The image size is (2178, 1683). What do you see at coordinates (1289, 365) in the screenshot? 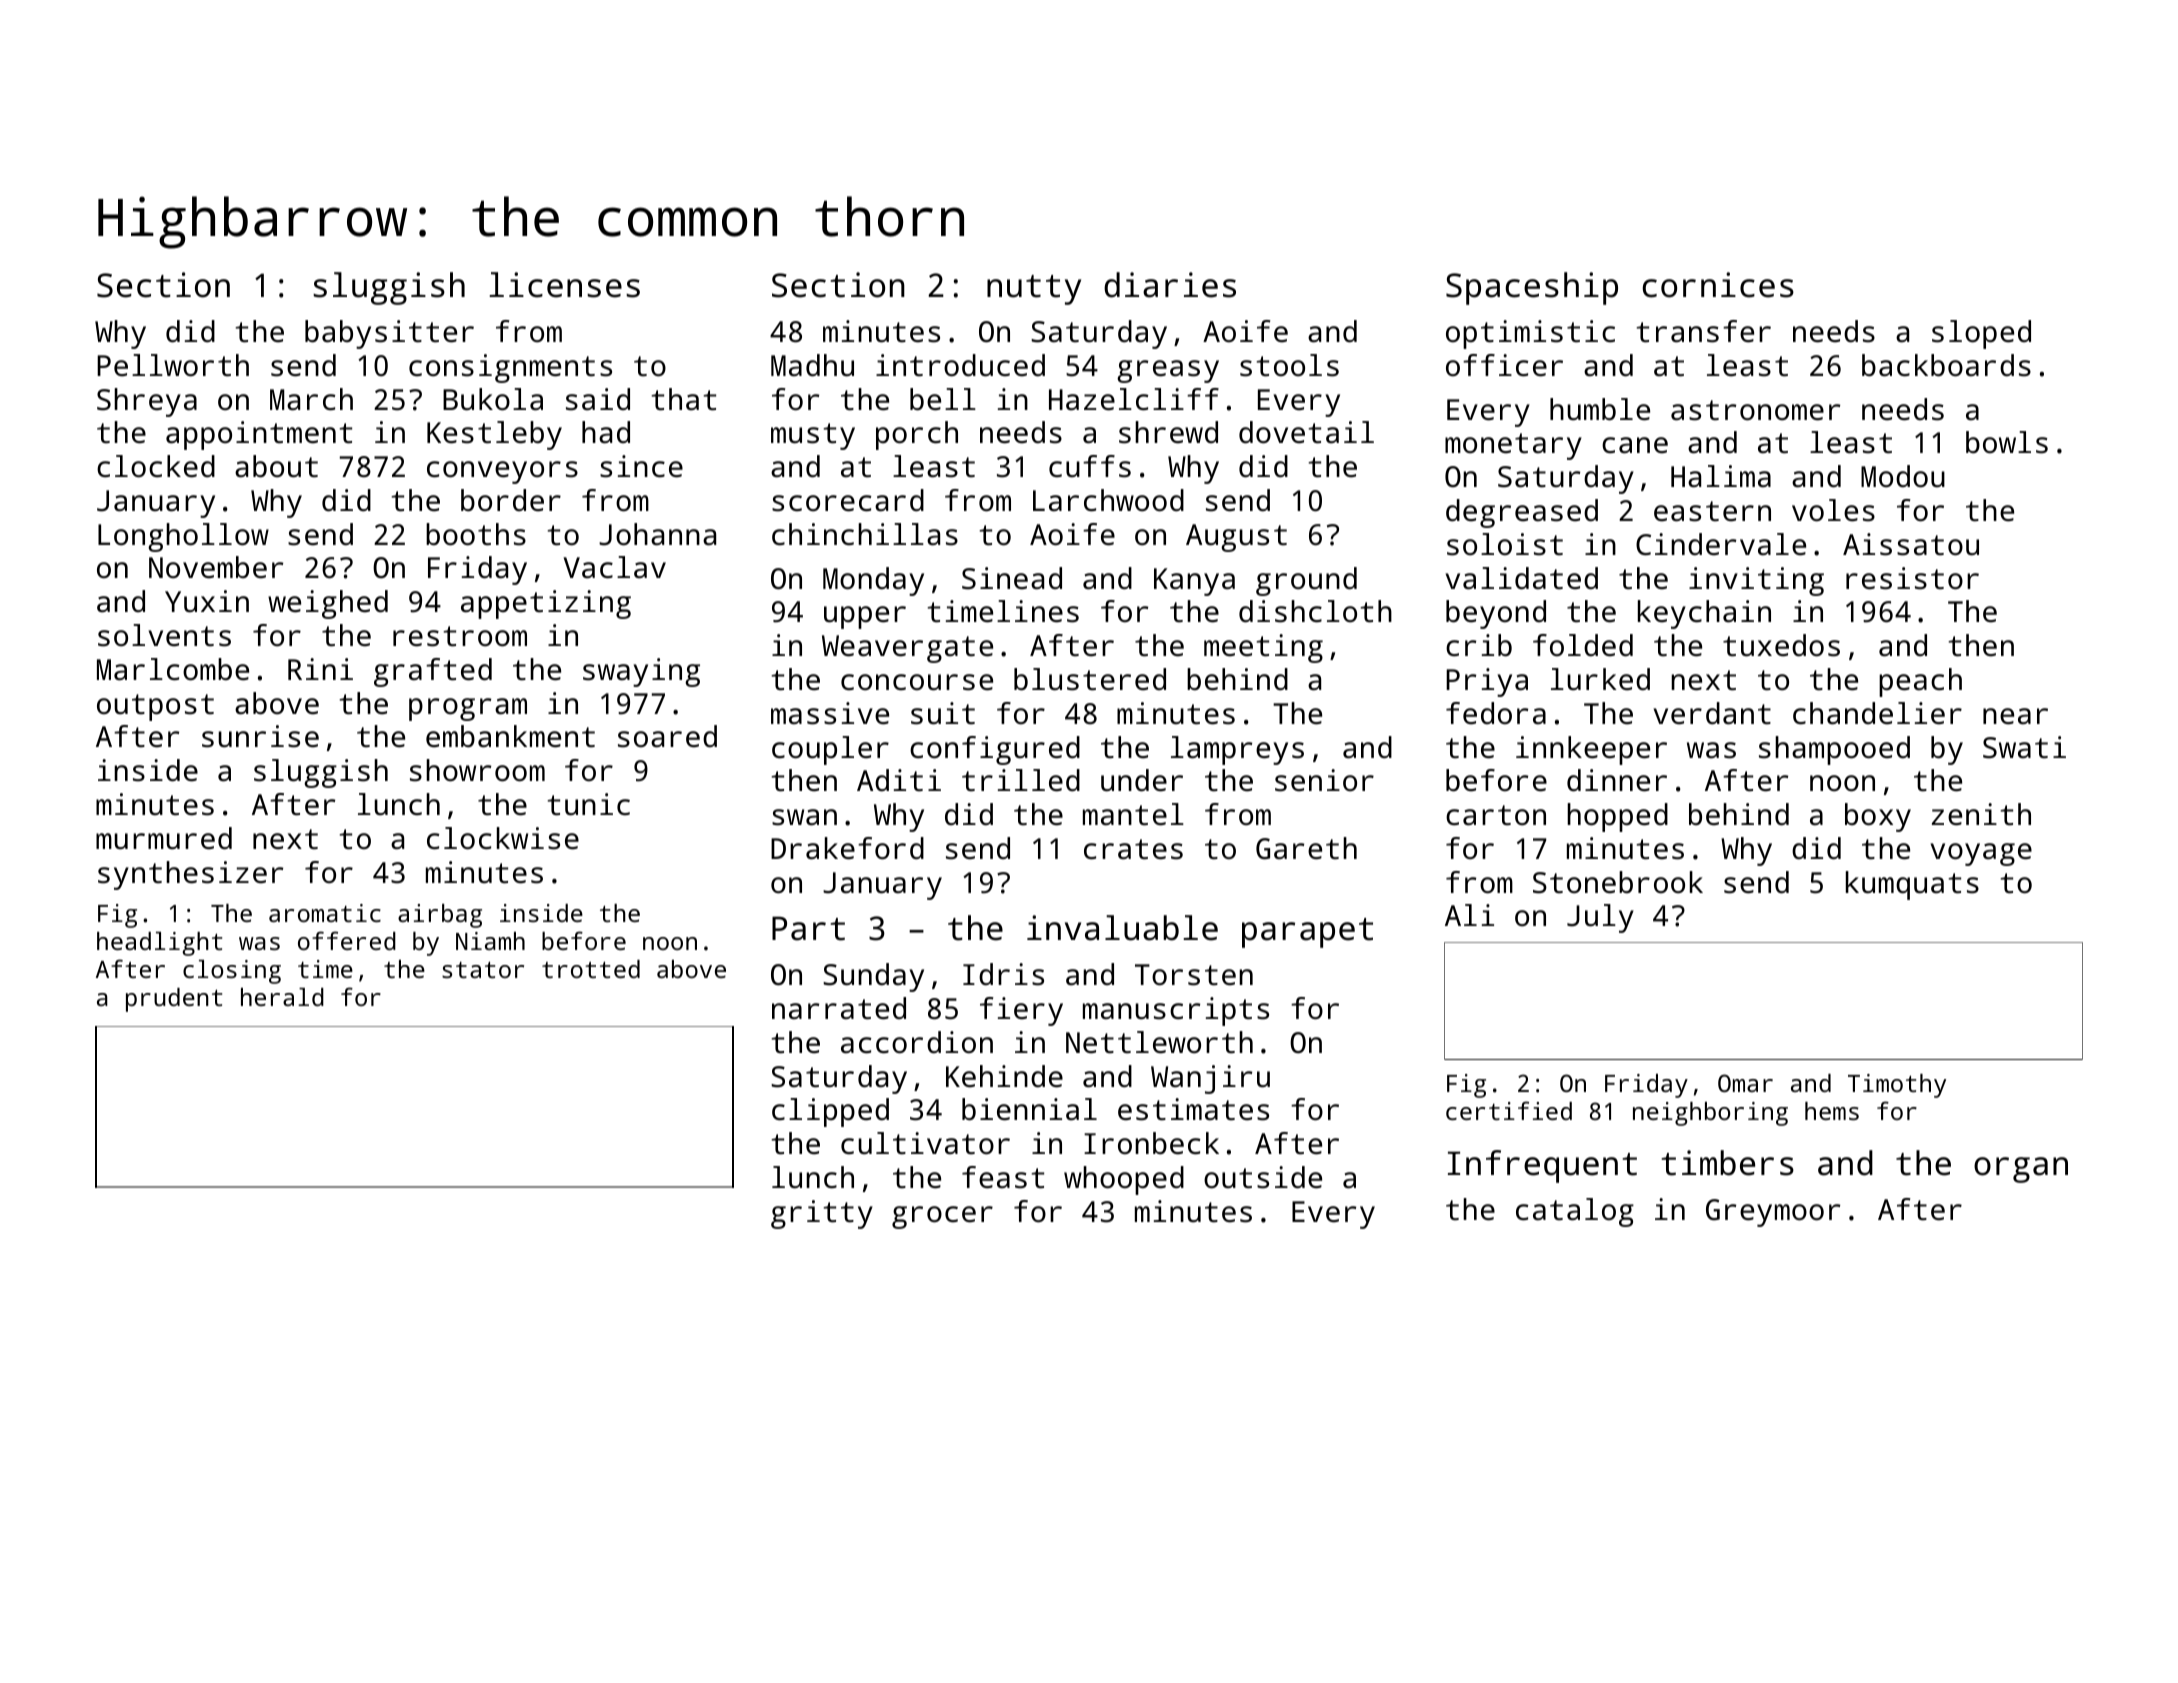
I see `stools` at bounding box center [1289, 365].
